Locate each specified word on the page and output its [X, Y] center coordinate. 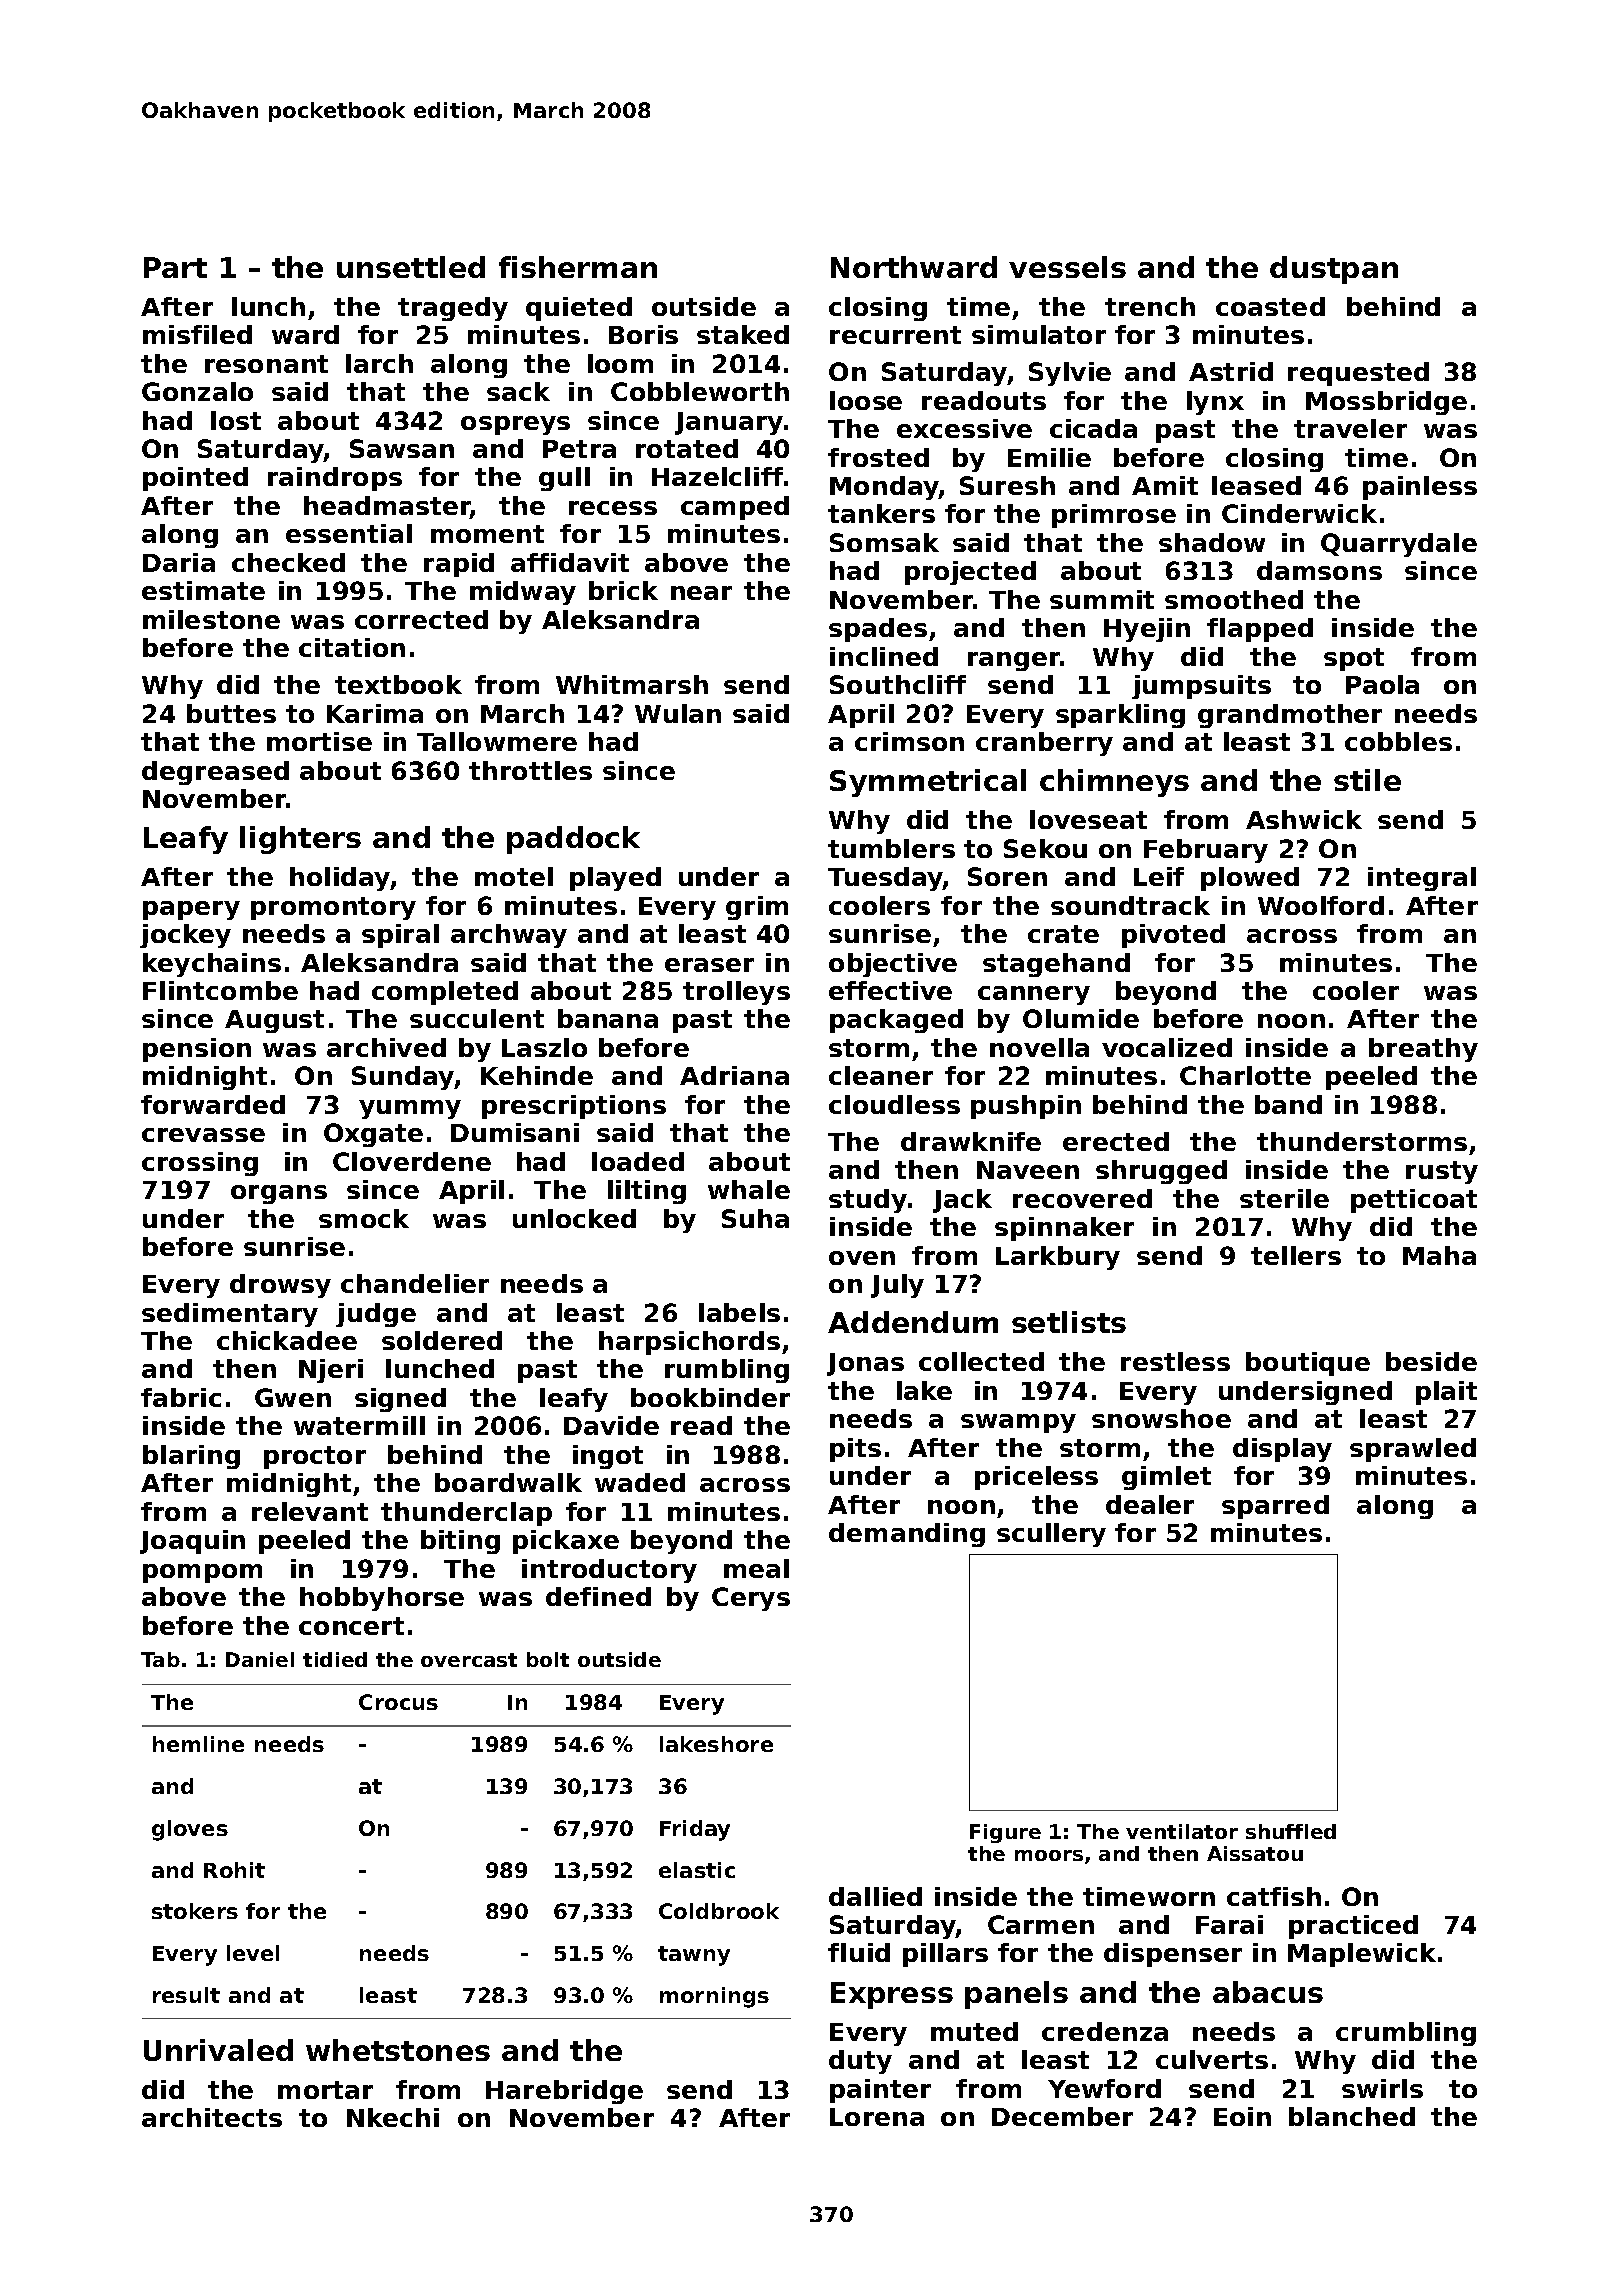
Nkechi [393, 2117]
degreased [215, 773]
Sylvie [1070, 374]
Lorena [877, 2117]
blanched [1352, 2116]
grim [757, 908]
